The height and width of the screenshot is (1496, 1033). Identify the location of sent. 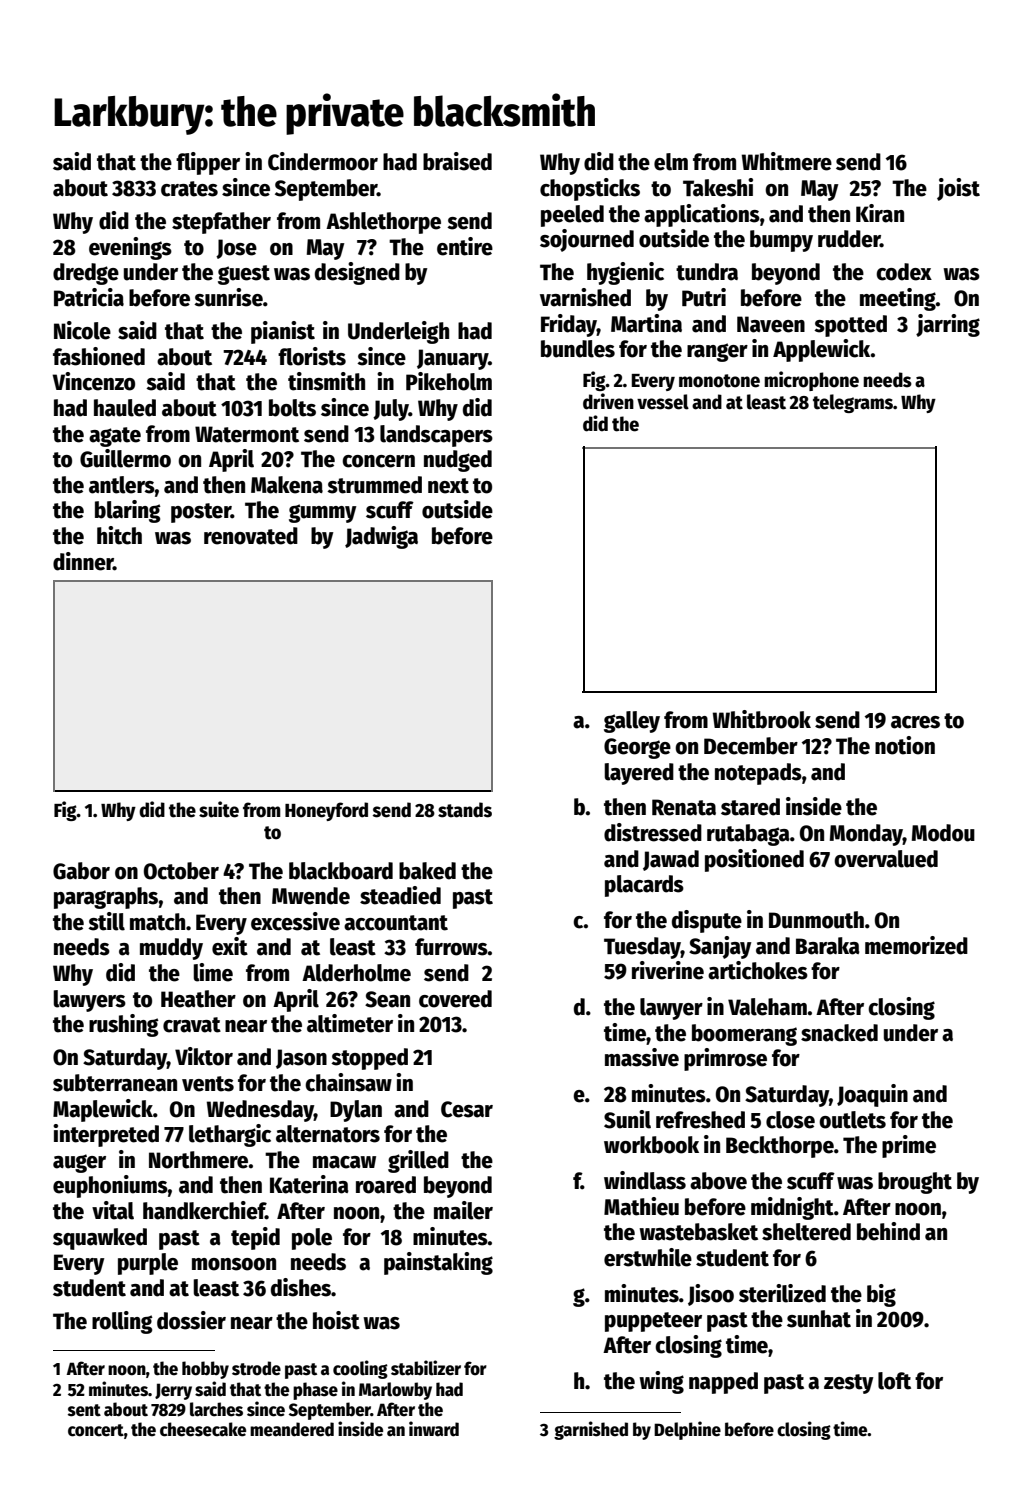
(84, 1410).
